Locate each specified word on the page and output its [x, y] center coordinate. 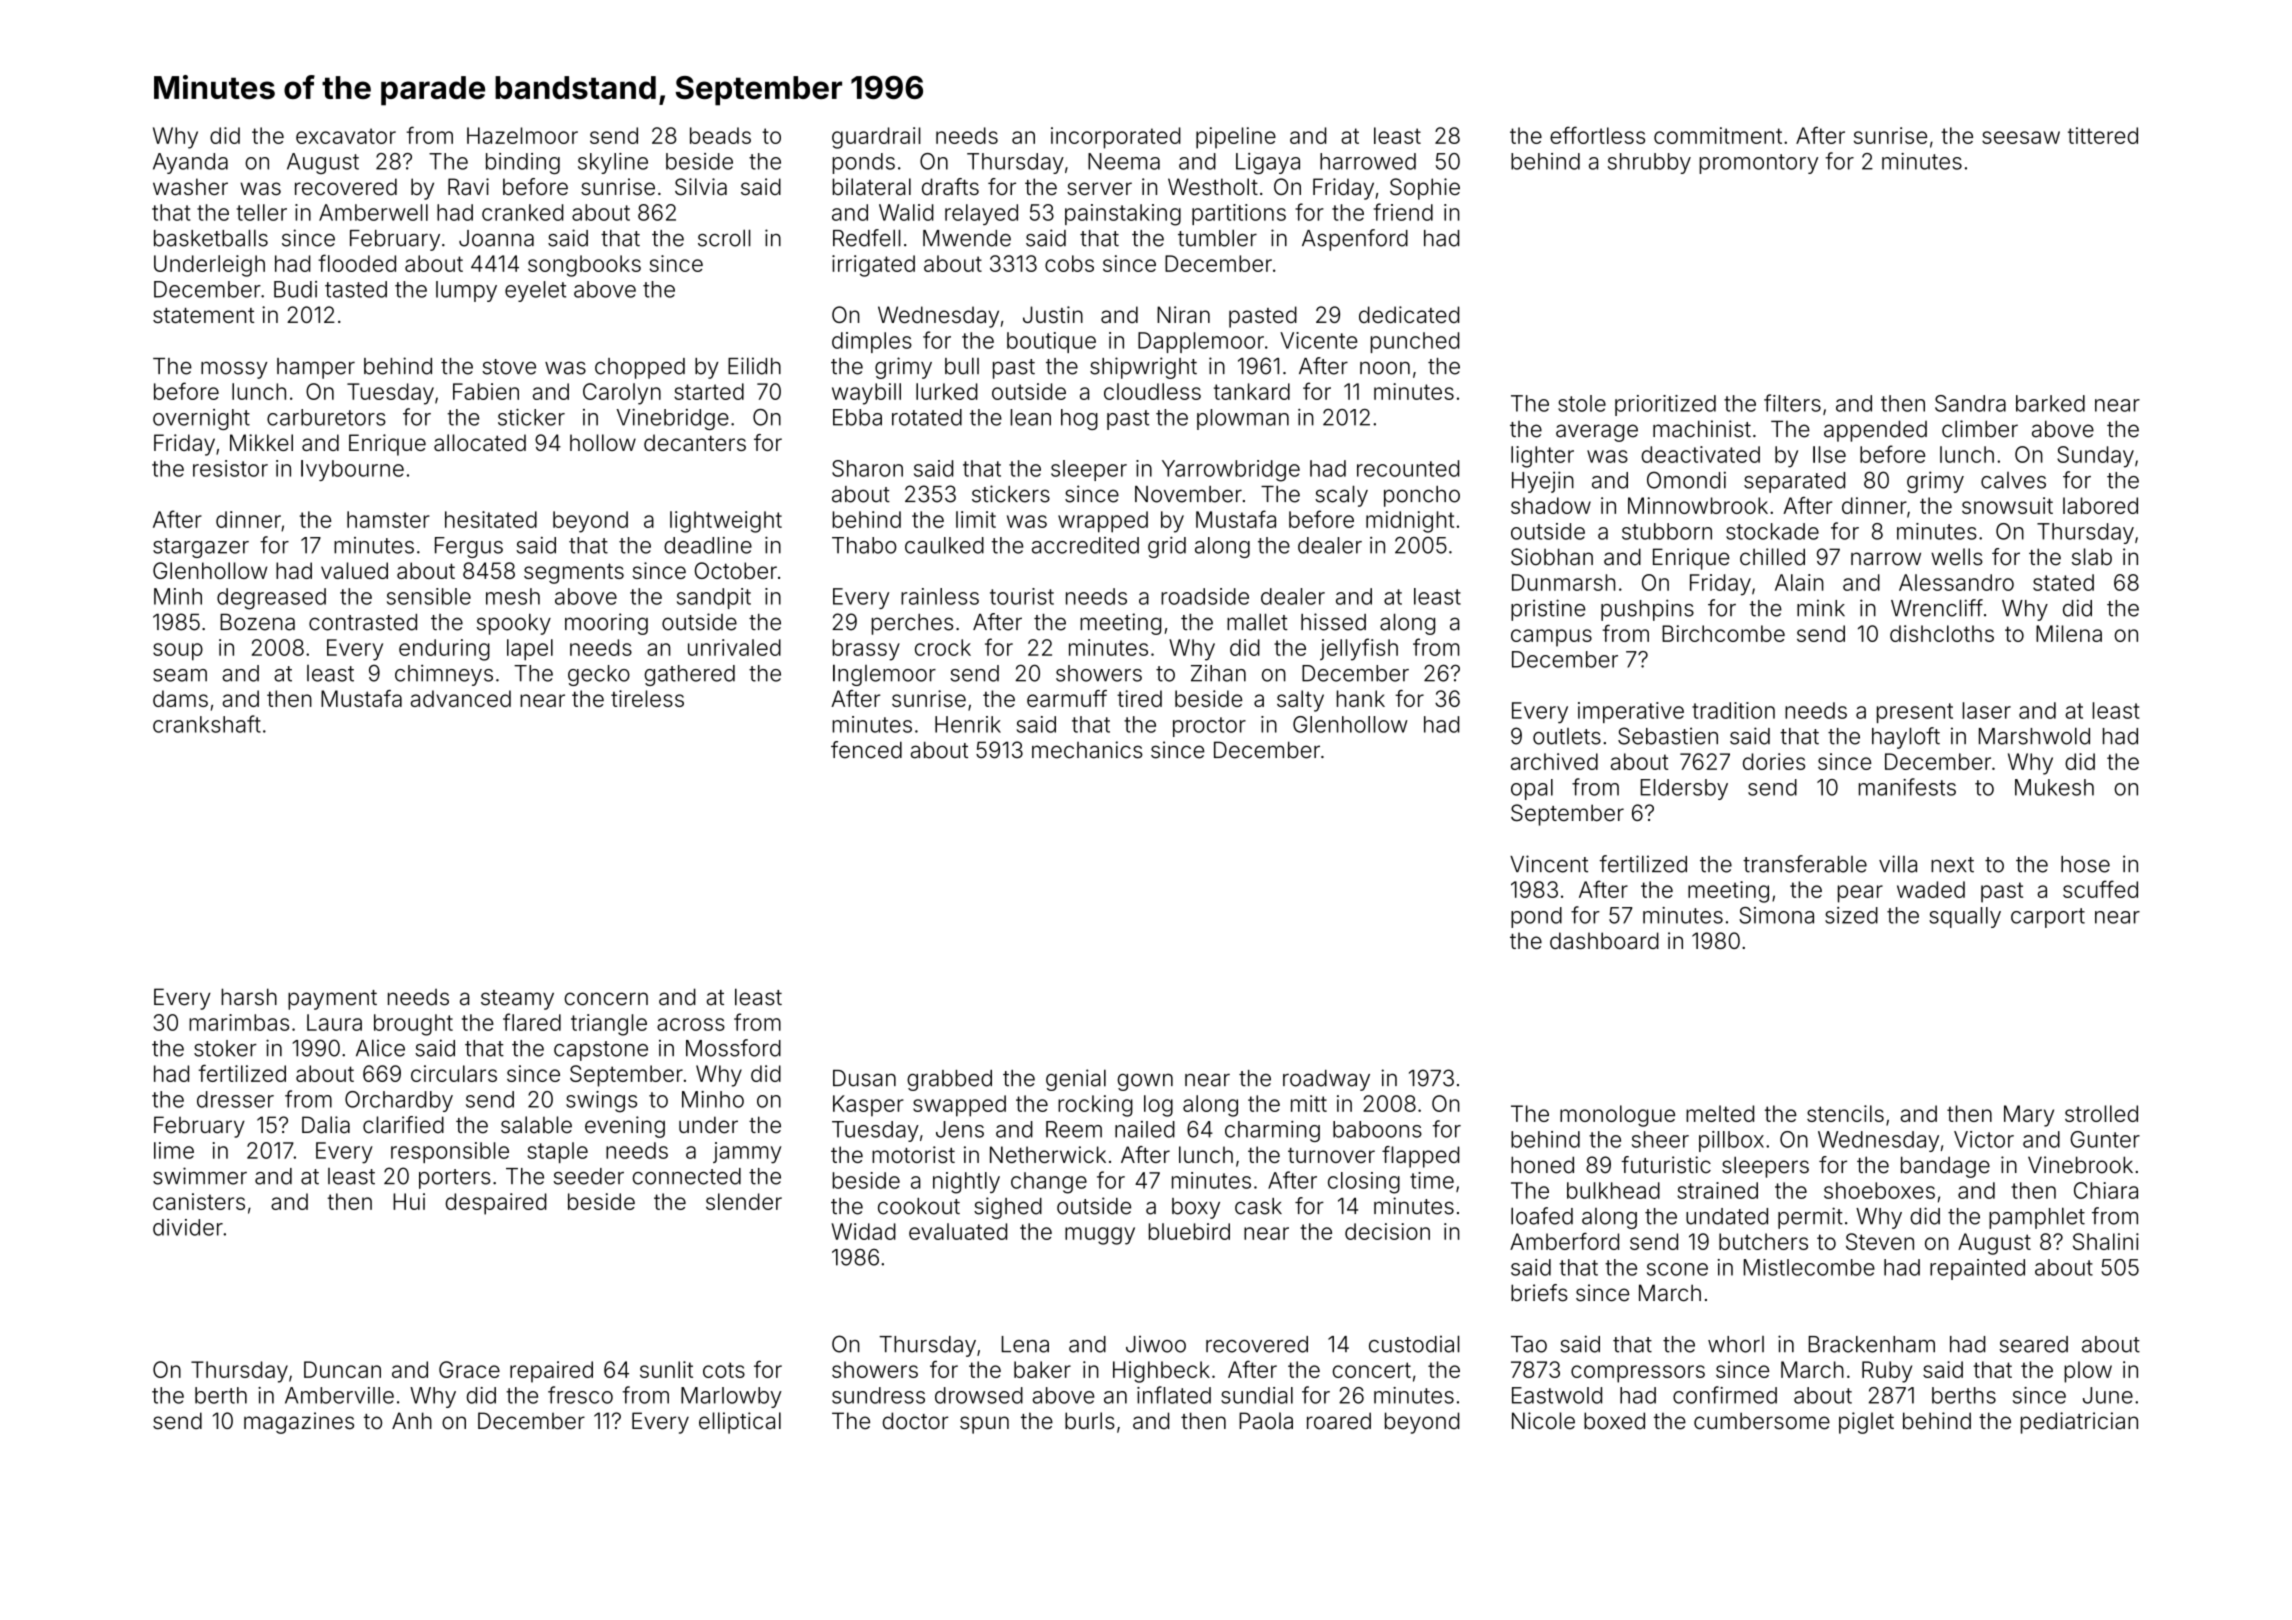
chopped [640, 368]
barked [2050, 403]
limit [976, 519]
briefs [1539, 1293]
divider [188, 1227]
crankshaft [207, 724]
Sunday [2095, 457]
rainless [940, 596]
